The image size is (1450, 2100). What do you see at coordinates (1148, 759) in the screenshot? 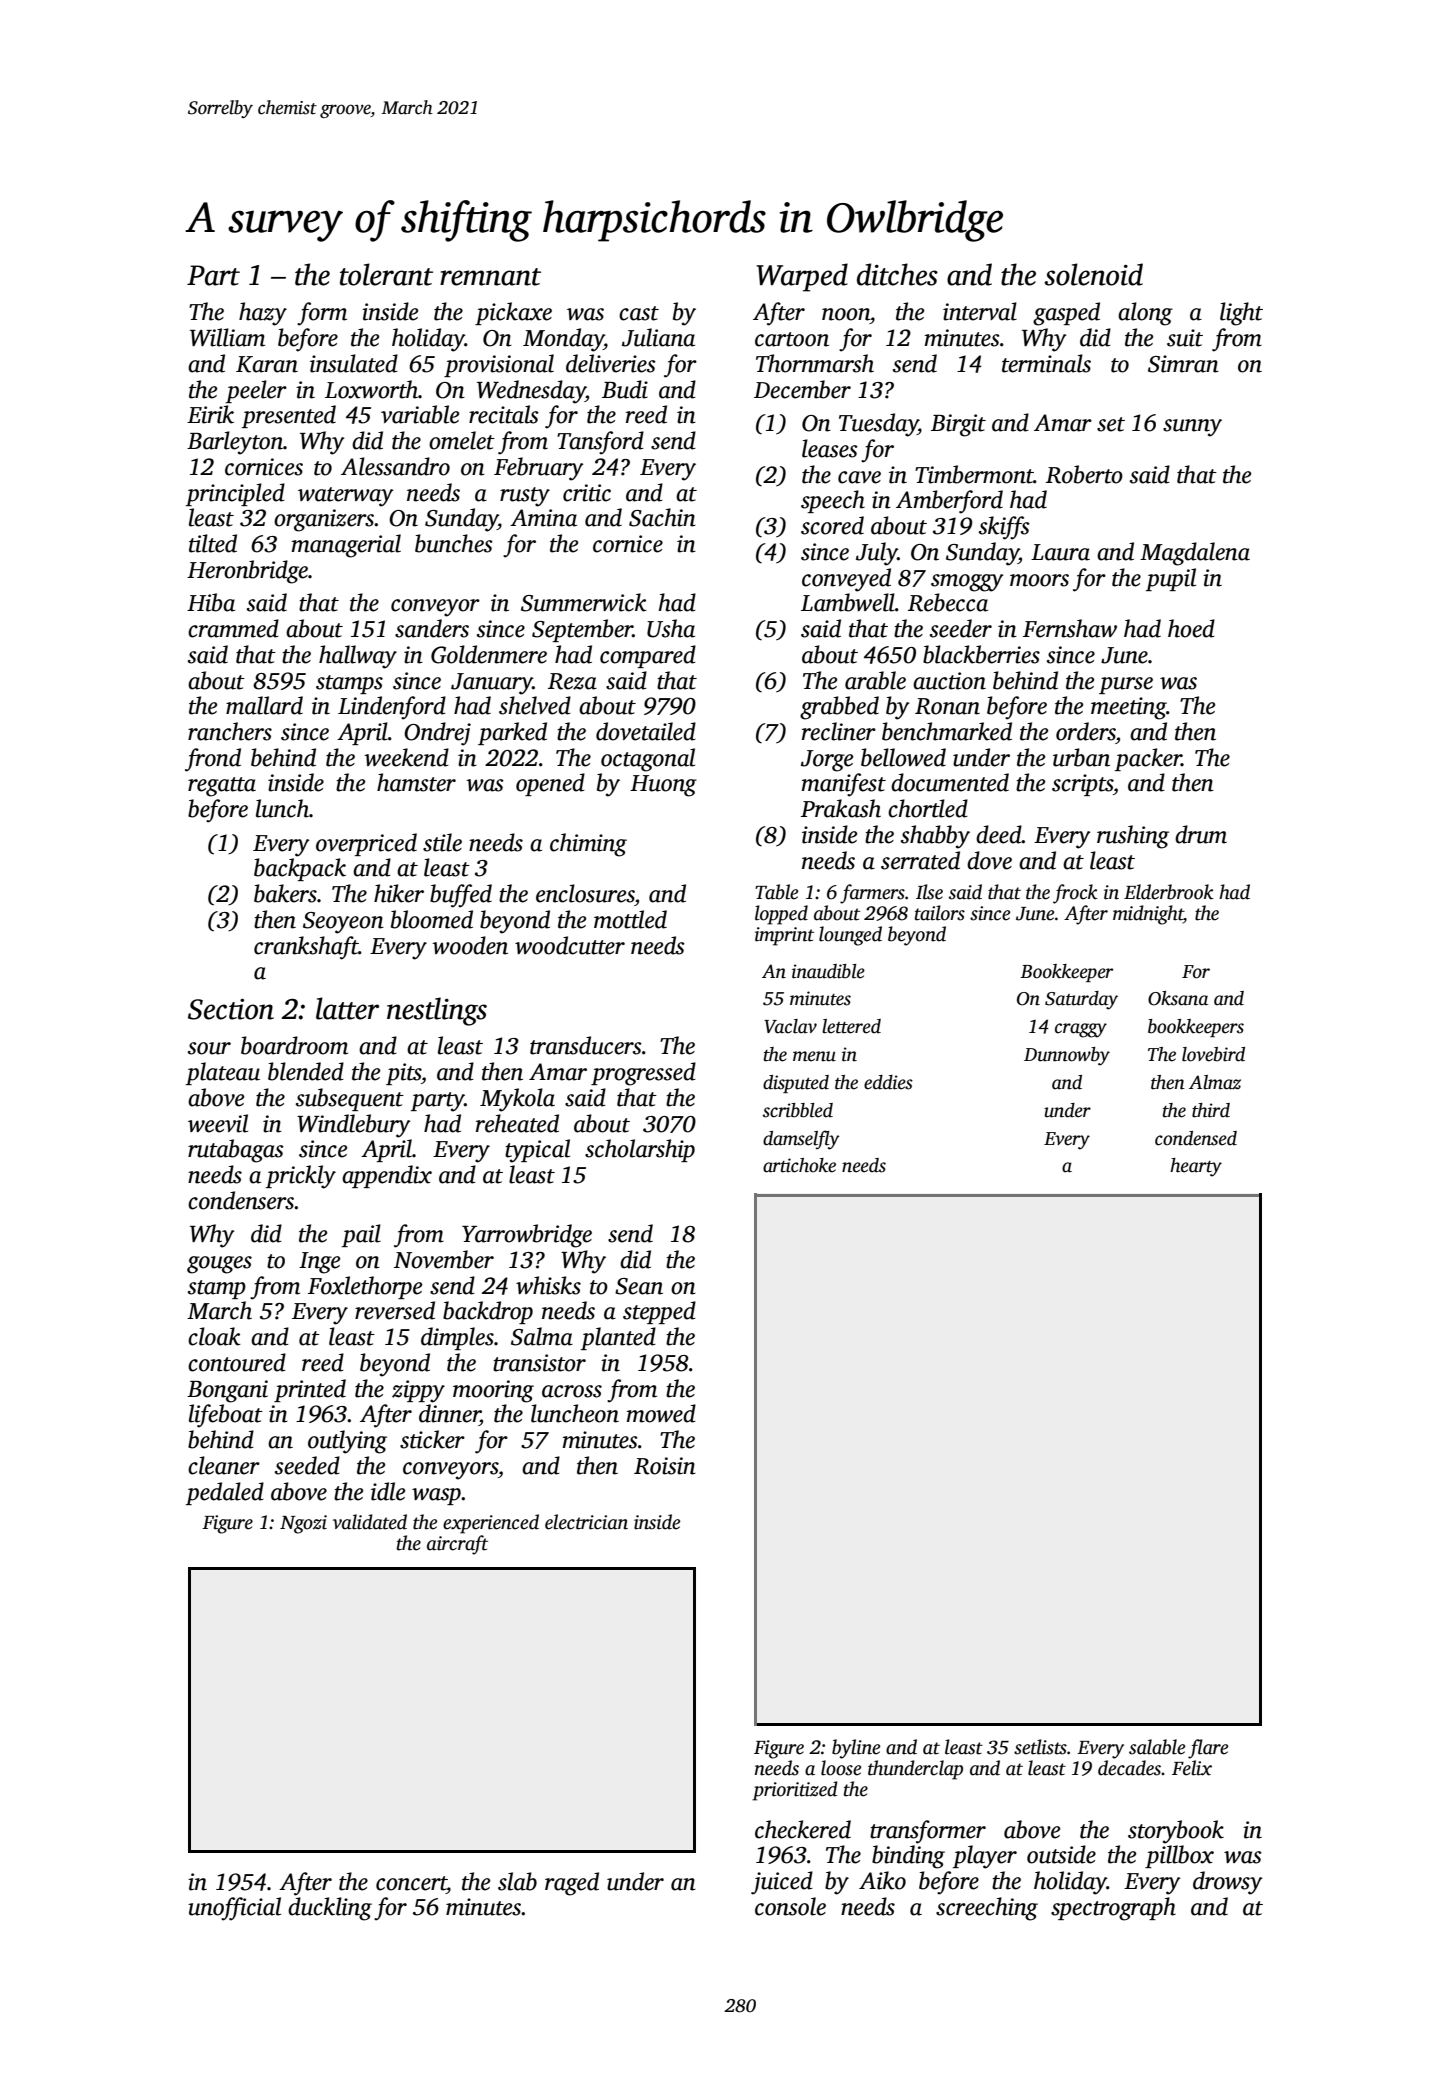
I see `packer` at bounding box center [1148, 759].
